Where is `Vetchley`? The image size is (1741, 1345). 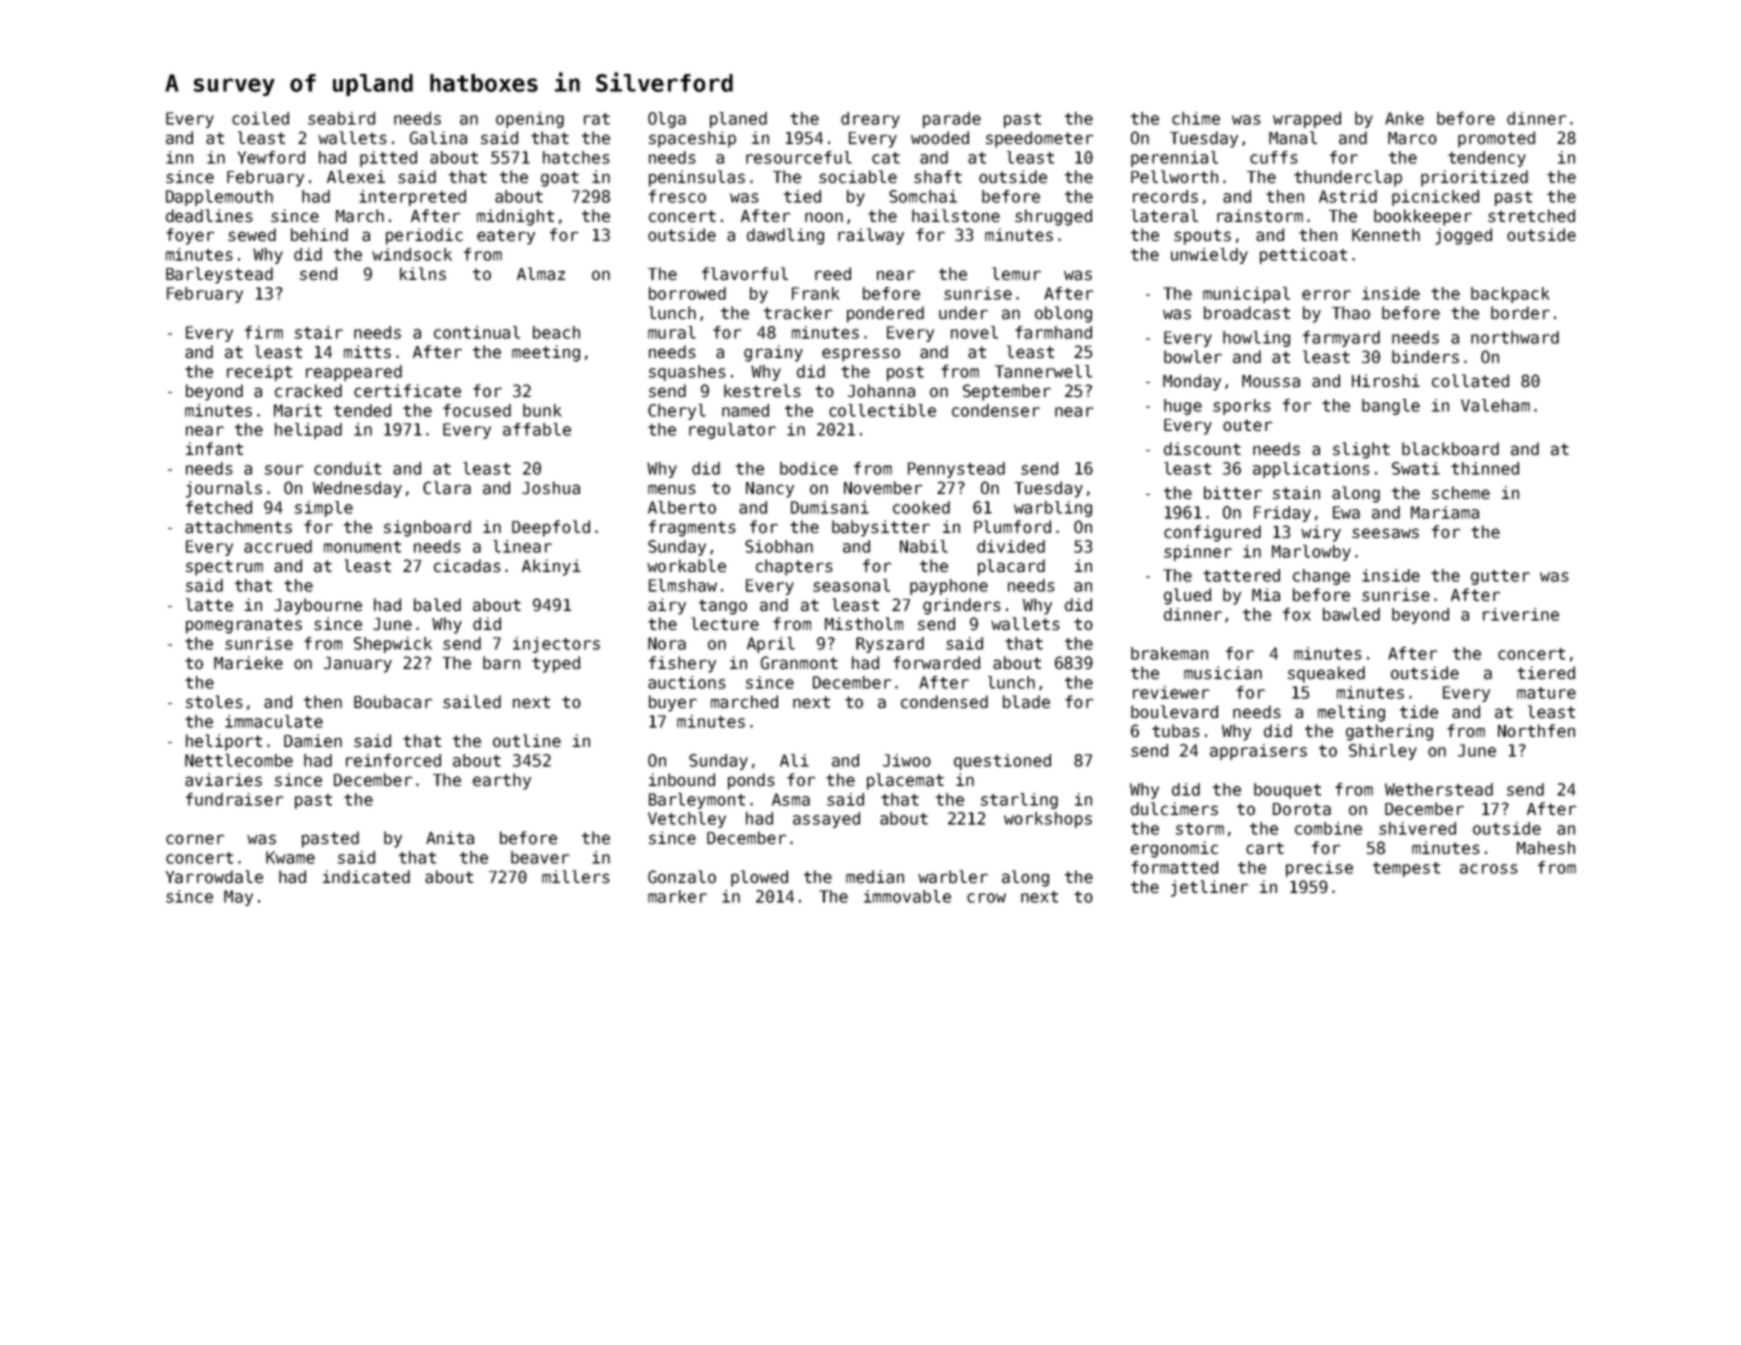
Vetchley is located at coordinates (687, 820).
